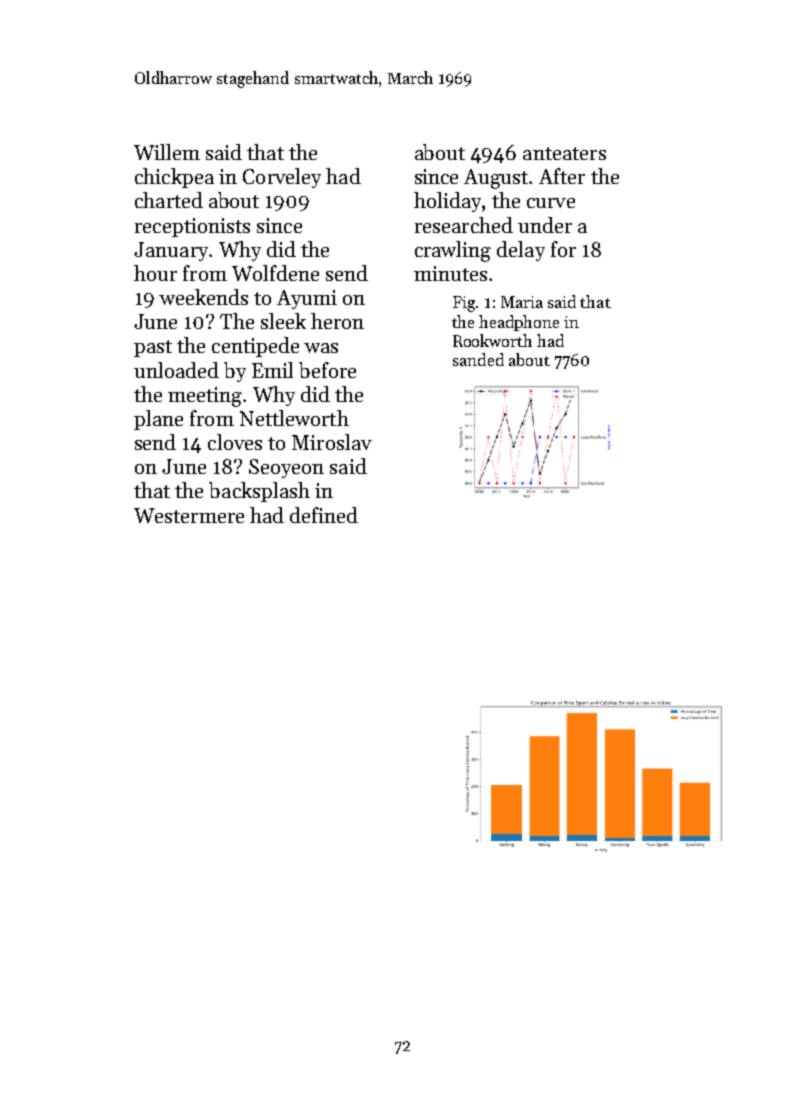 The height and width of the page is (1118, 788). What do you see at coordinates (192, 227) in the page?
I see `receptionists` at bounding box center [192, 227].
